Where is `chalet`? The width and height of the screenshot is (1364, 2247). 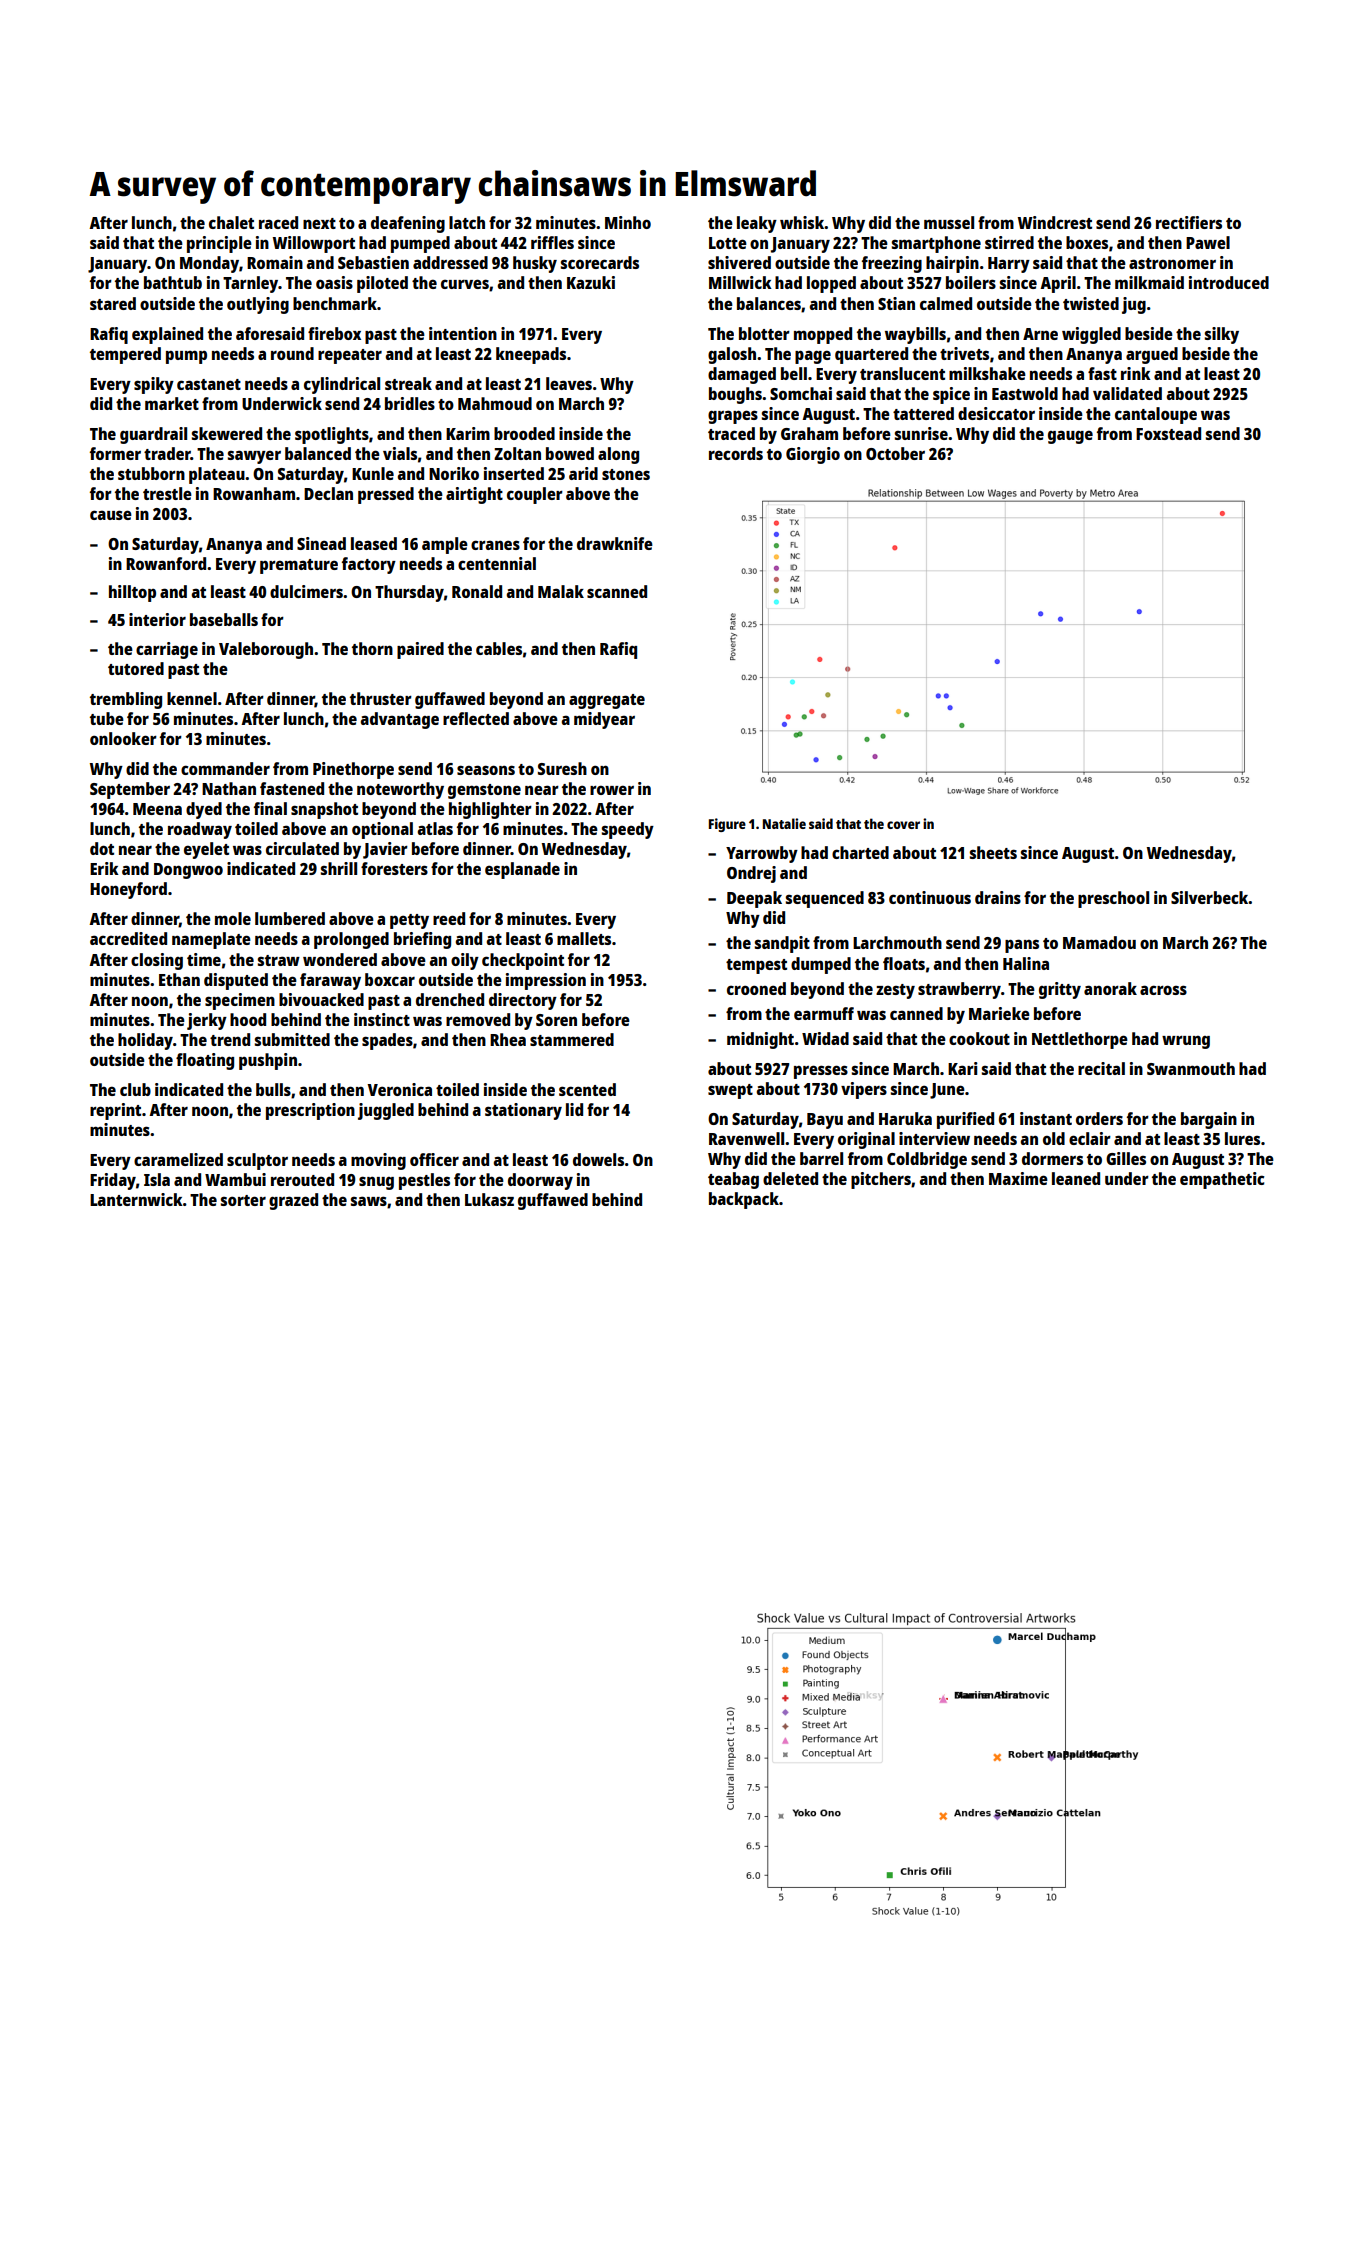 chalet is located at coordinates (231, 222).
